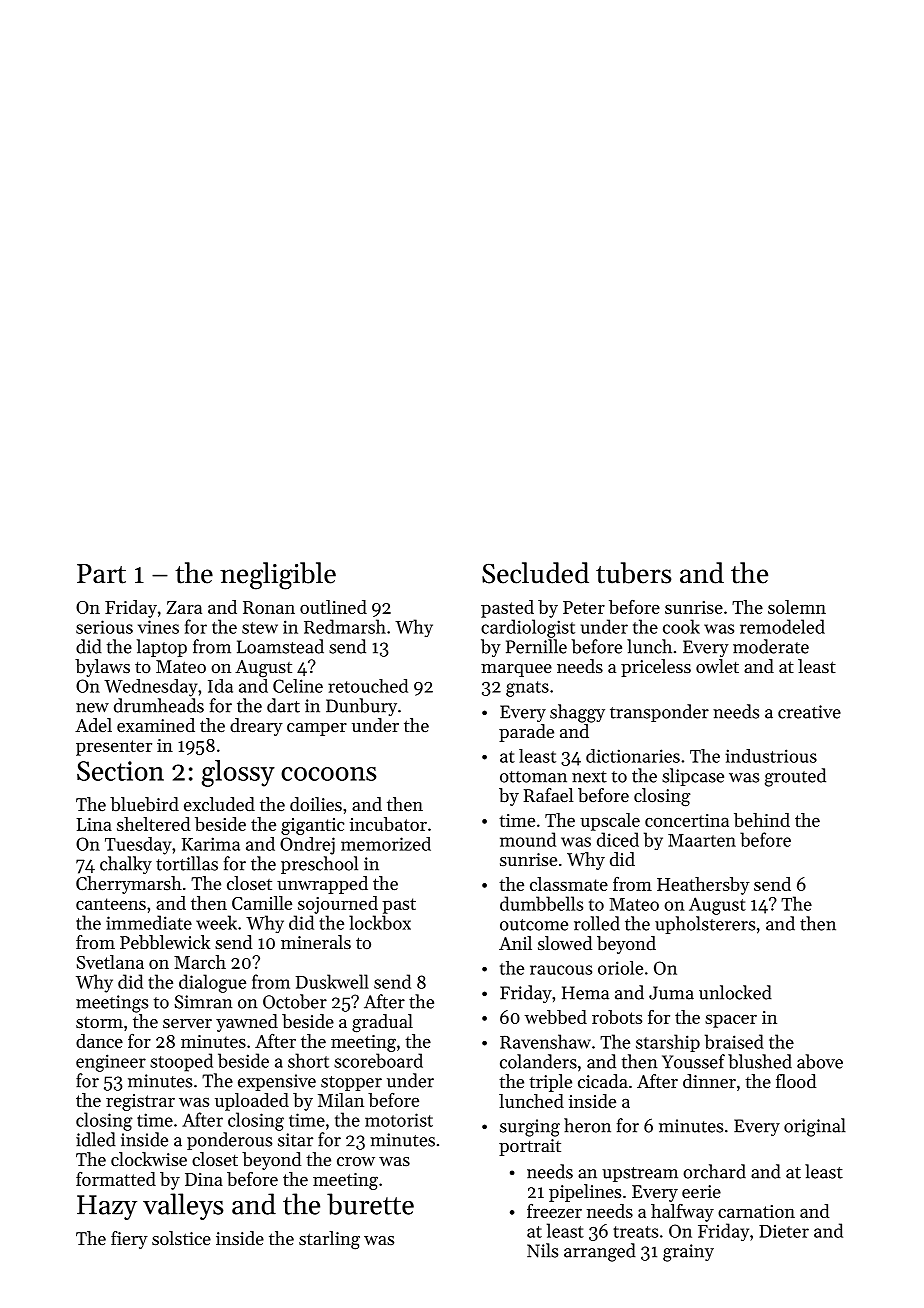 This screenshot has height=1308, width=924. I want to click on tubers, so click(634, 573).
